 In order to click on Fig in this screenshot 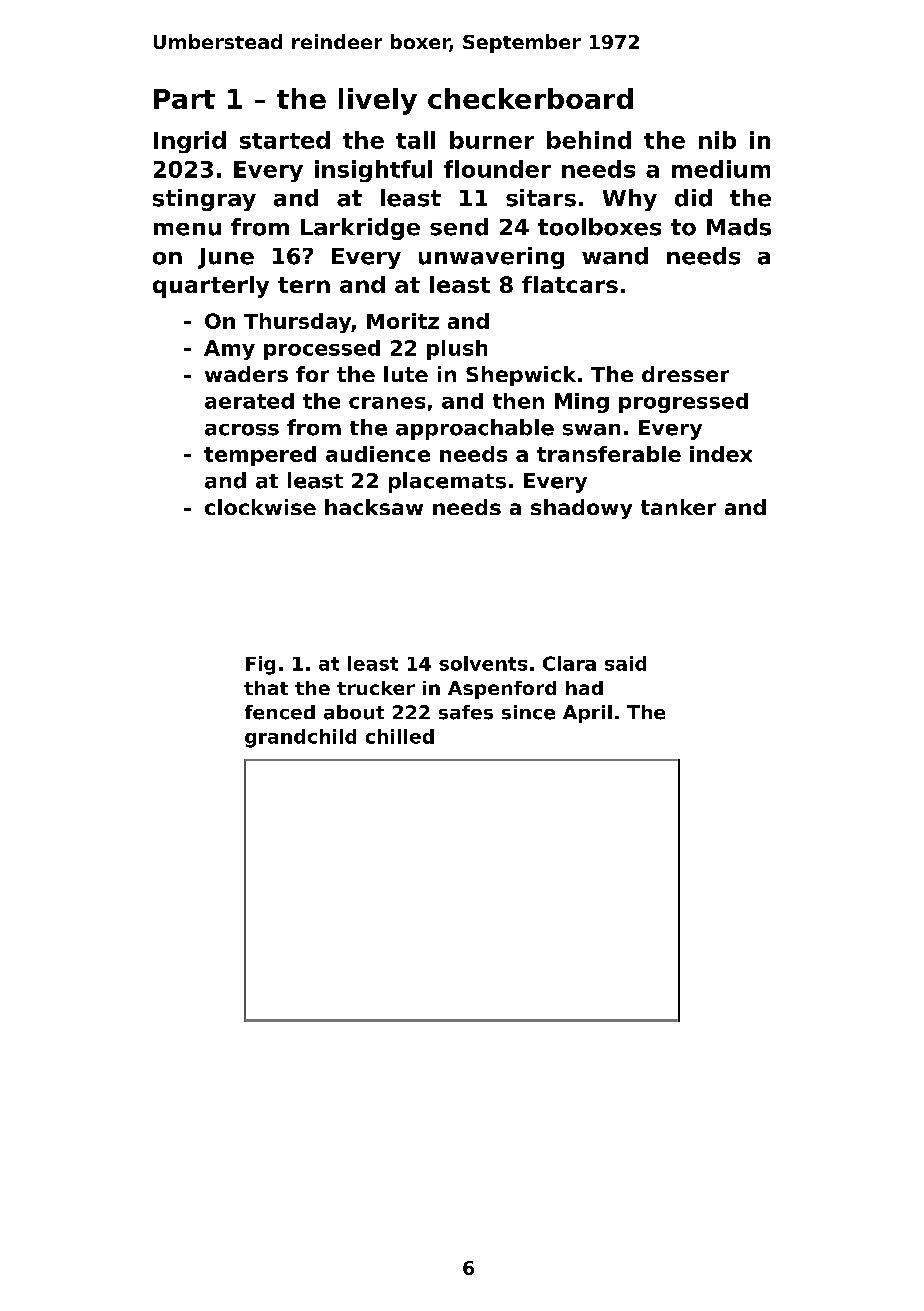, I will do `click(260, 665)`.
